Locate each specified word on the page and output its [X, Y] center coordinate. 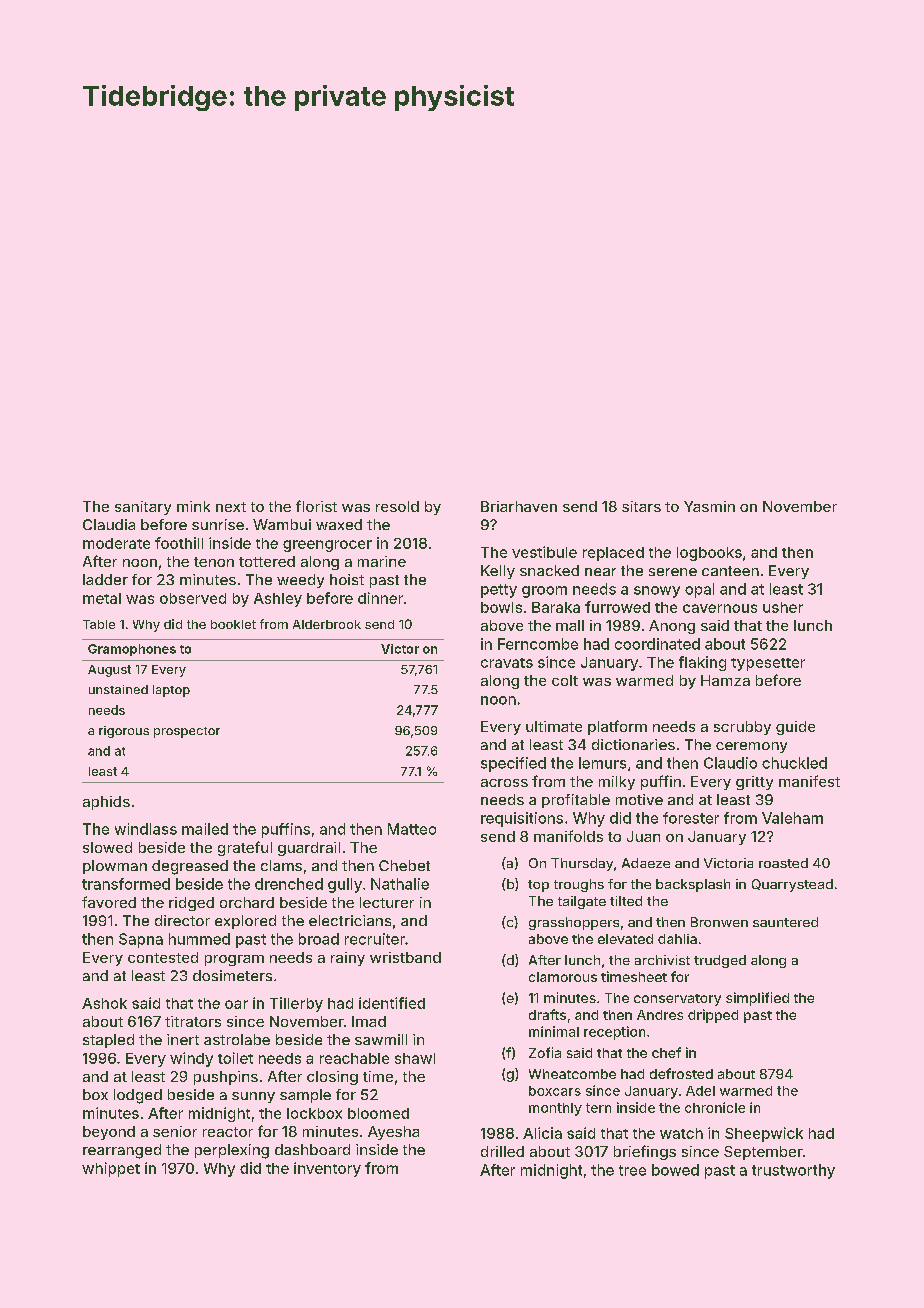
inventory [327, 1169]
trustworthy [793, 1171]
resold [397, 506]
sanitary [143, 508]
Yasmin [709, 506]
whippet [111, 1169]
